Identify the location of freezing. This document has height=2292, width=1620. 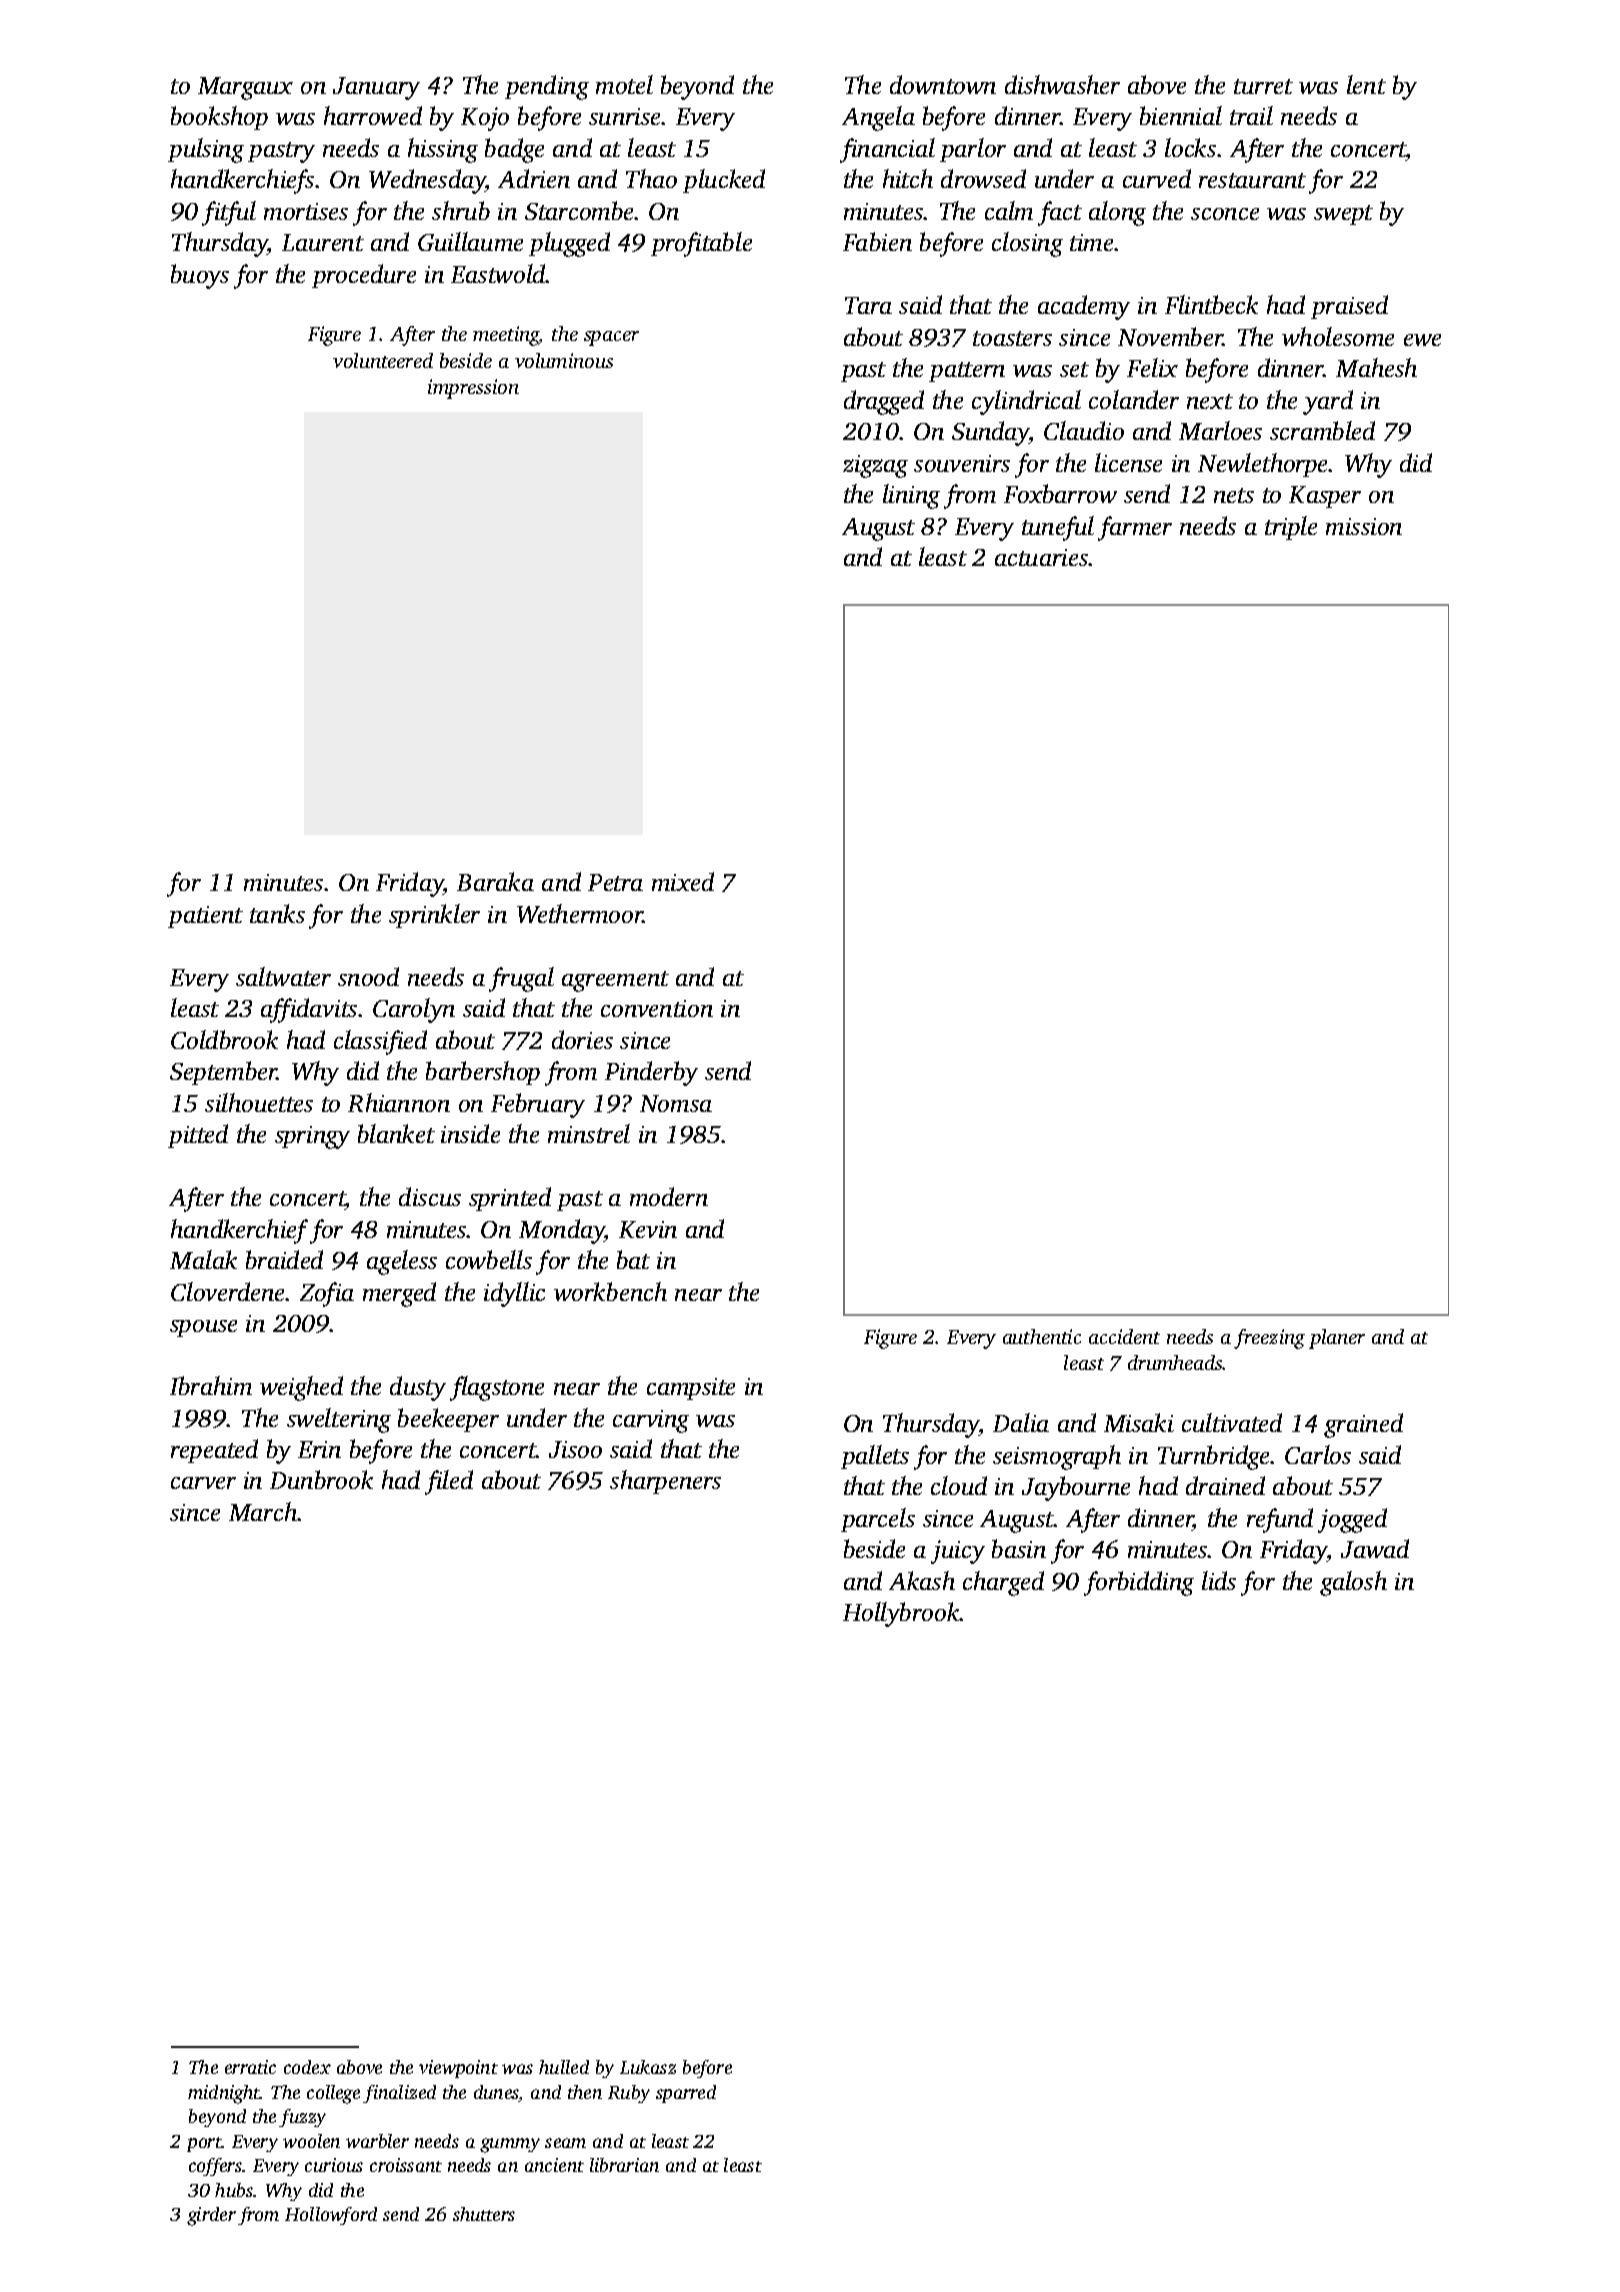
(1269, 1339).
